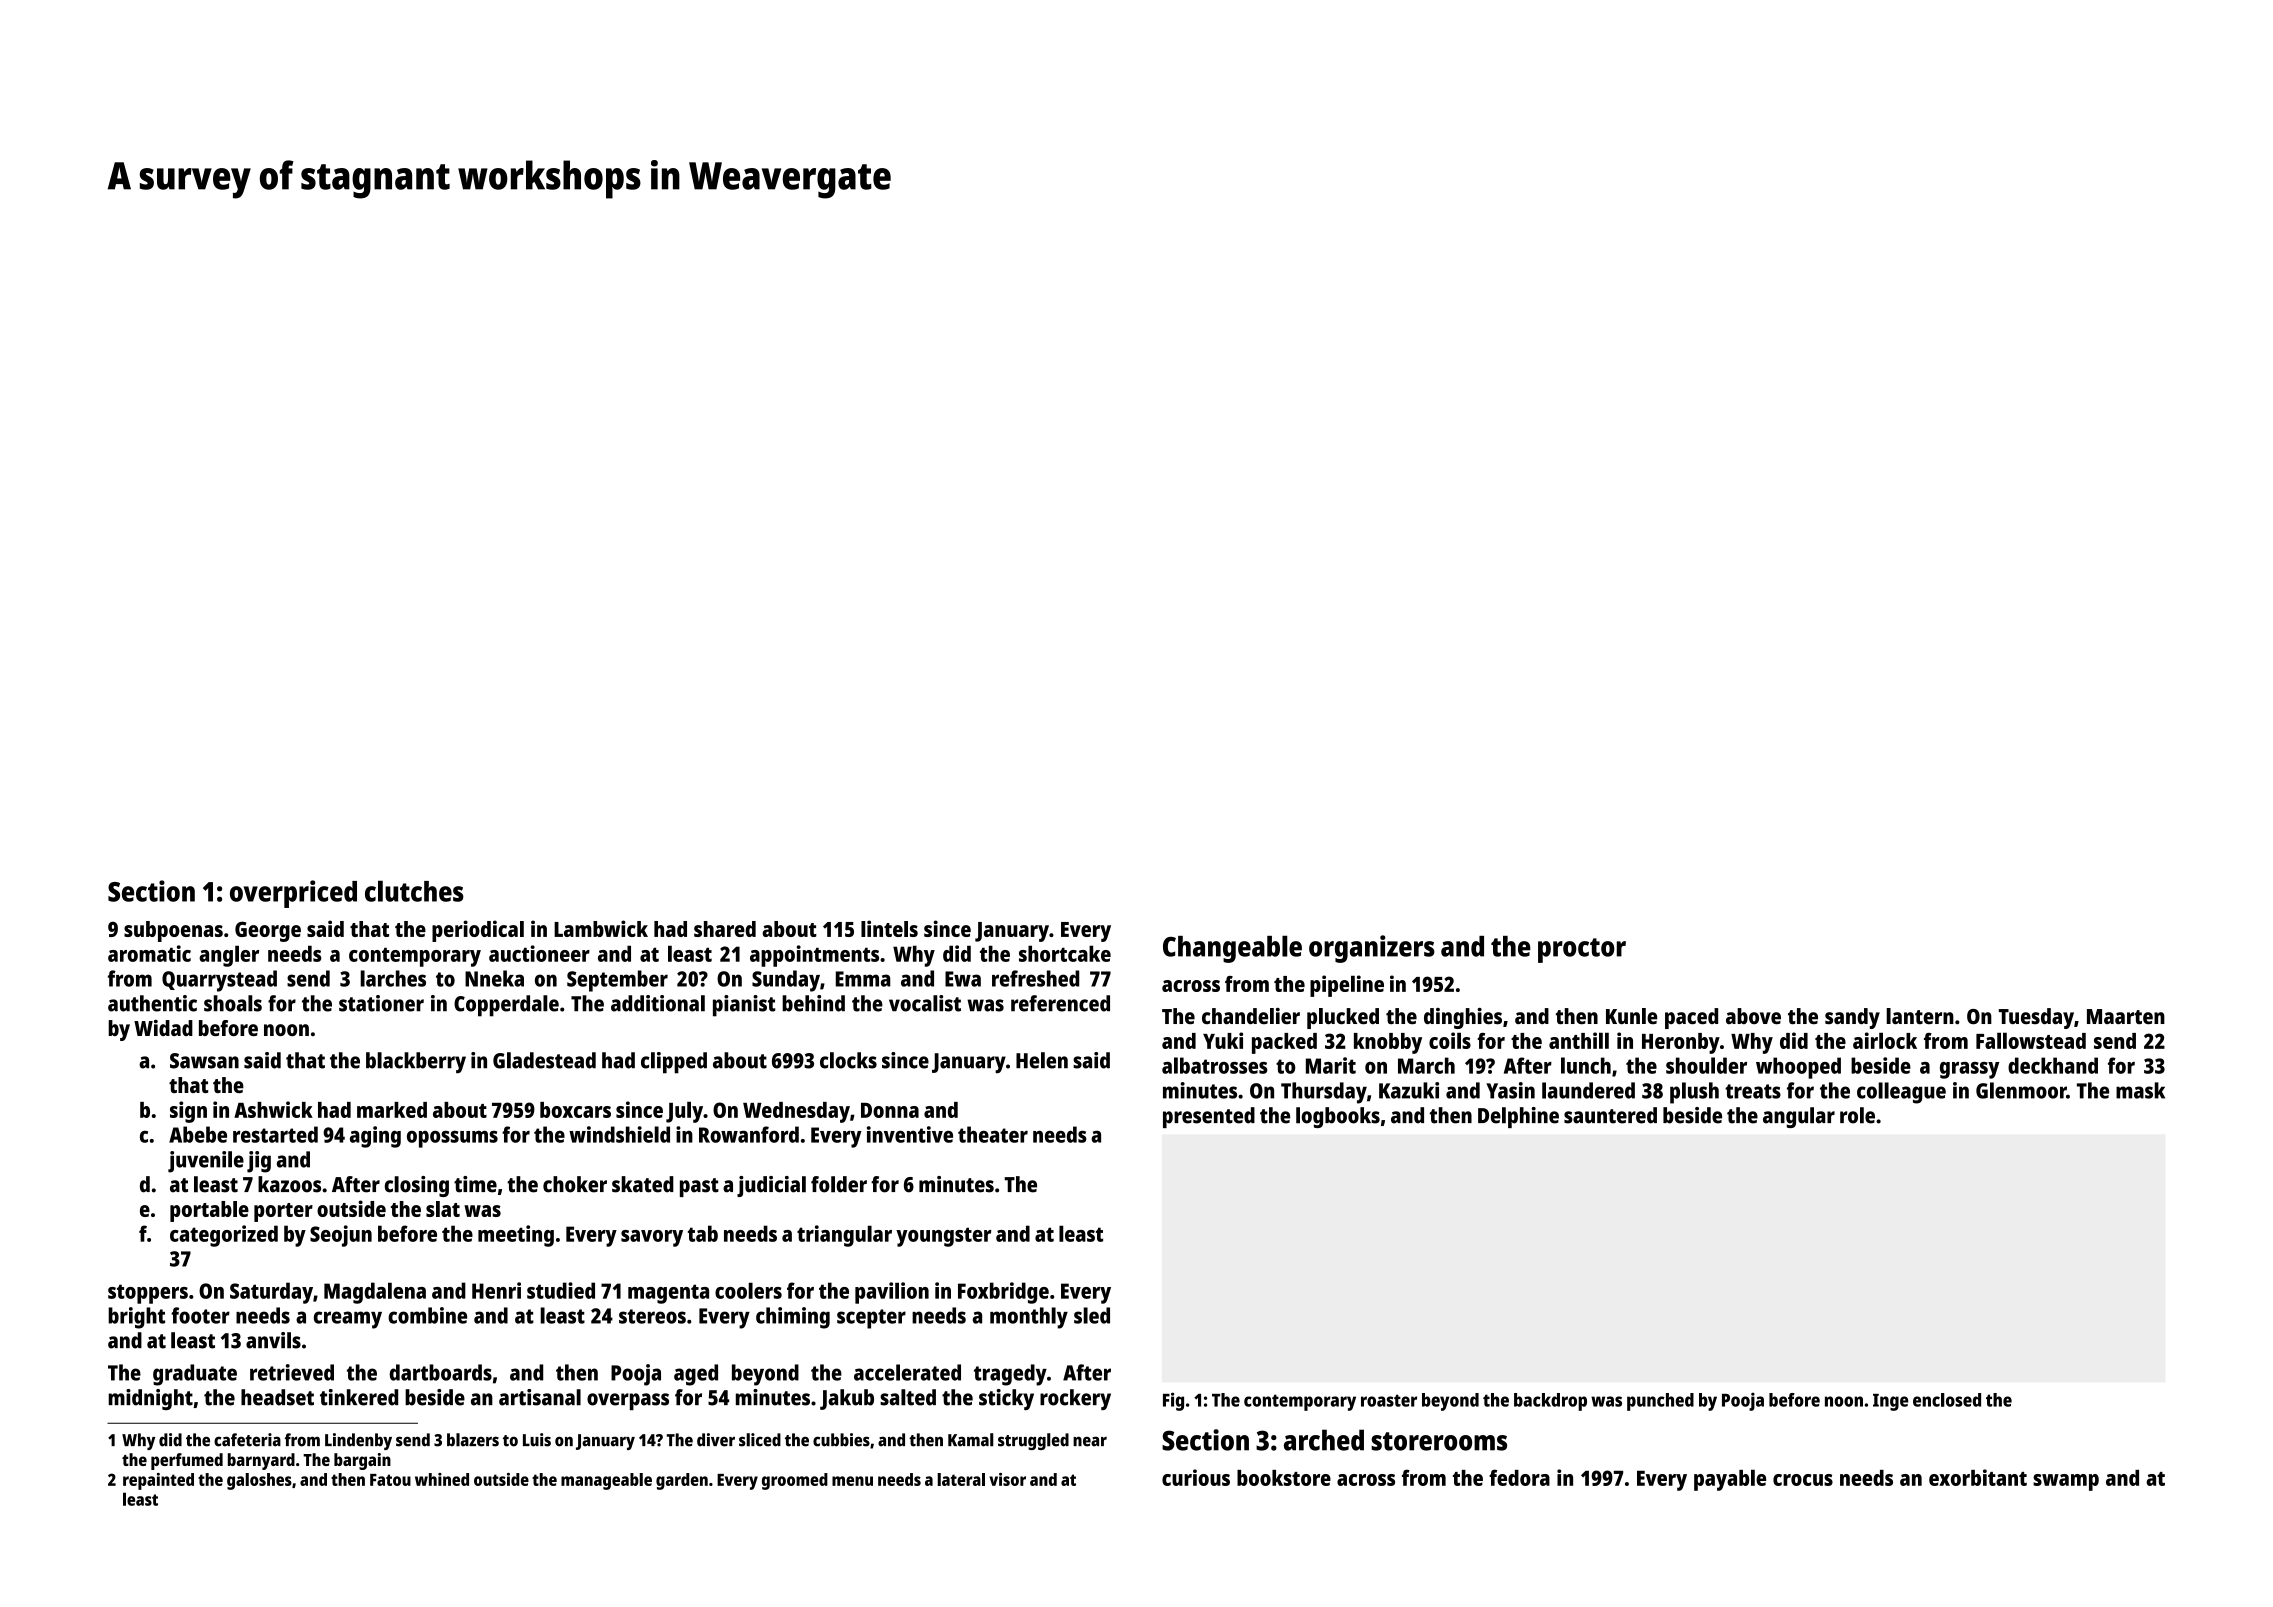  Describe the element at coordinates (516, 1236) in the screenshot. I see `meeting` at that location.
